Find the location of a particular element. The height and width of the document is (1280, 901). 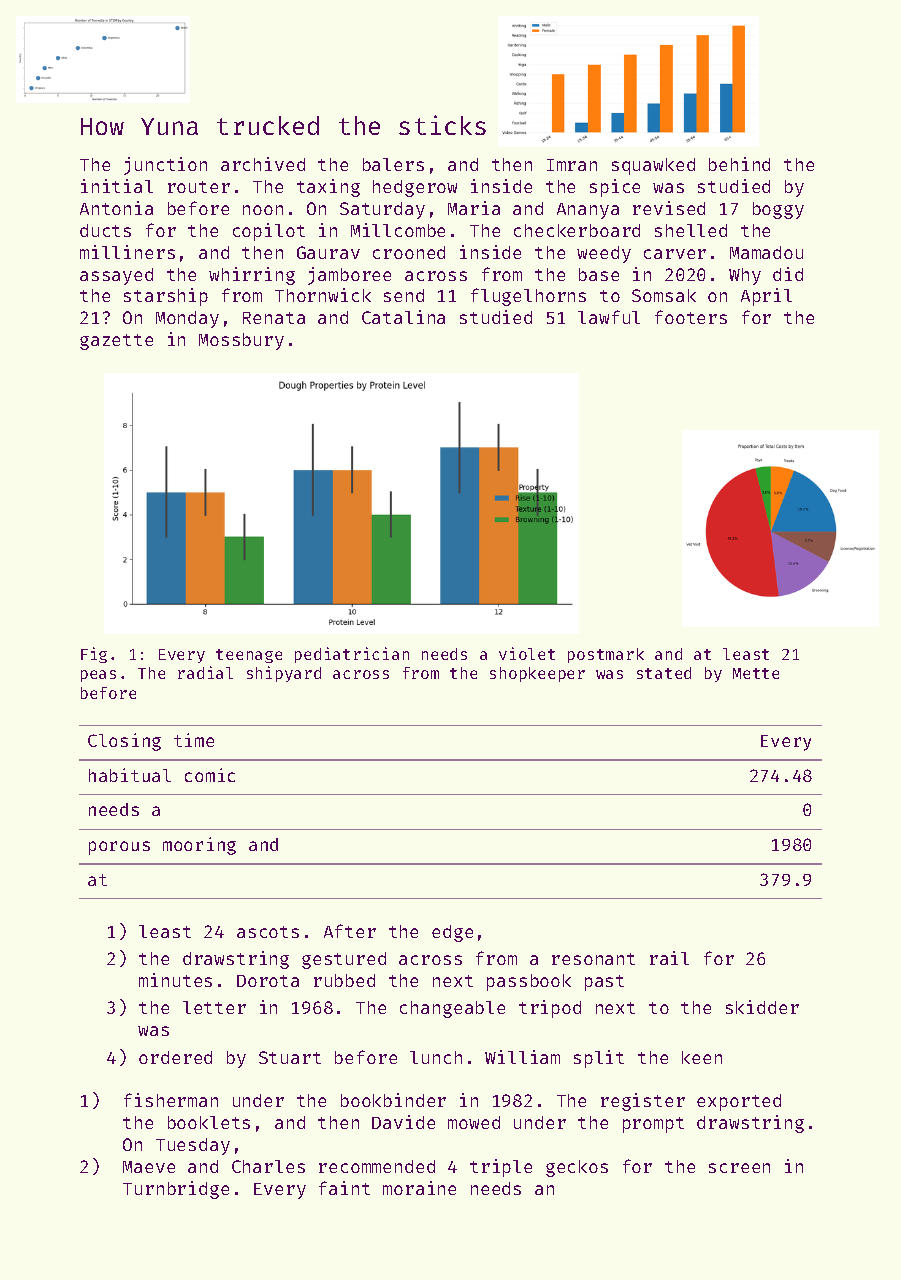

boggy is located at coordinates (778, 210).
